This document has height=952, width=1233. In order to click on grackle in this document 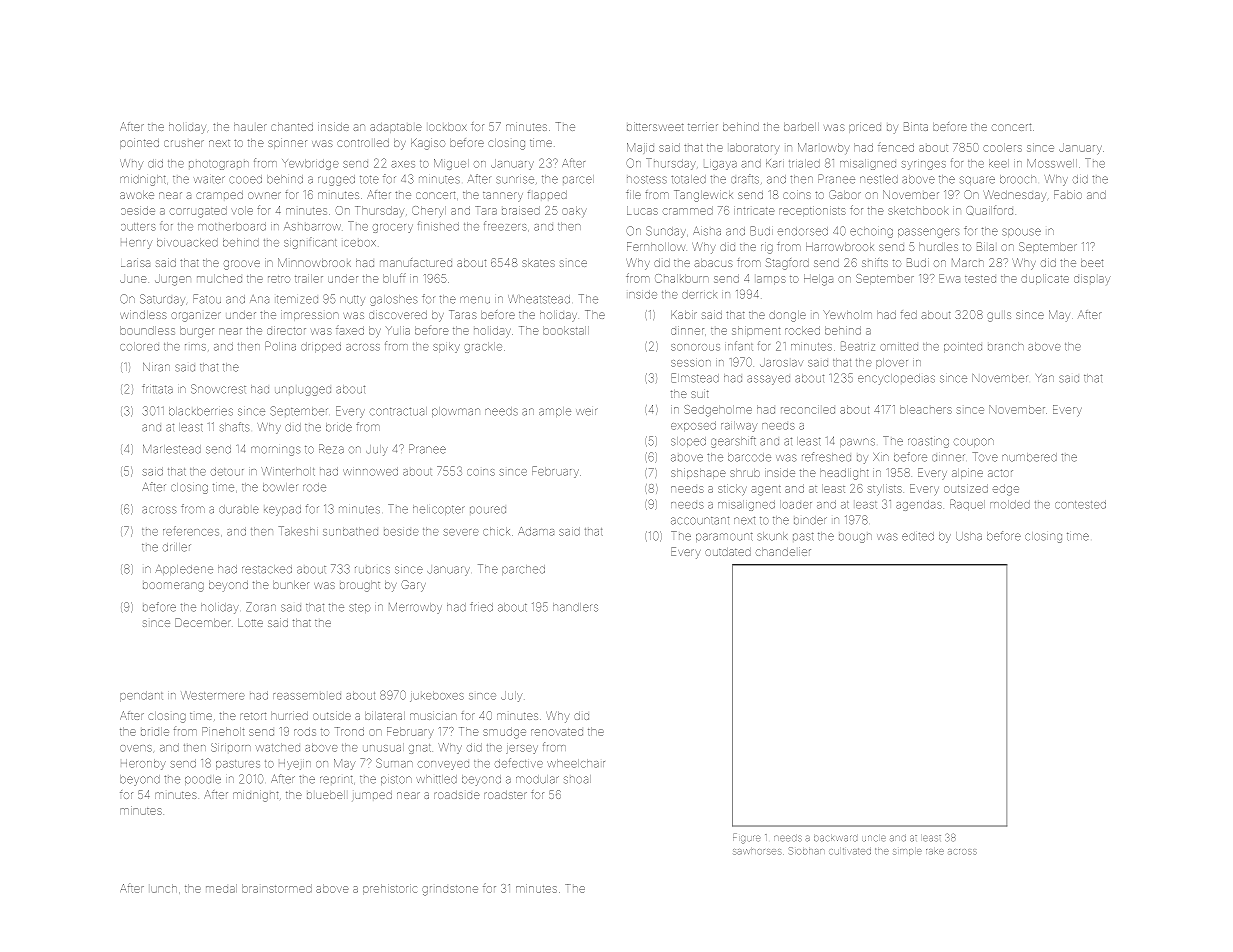, I will do `click(483, 347)`.
